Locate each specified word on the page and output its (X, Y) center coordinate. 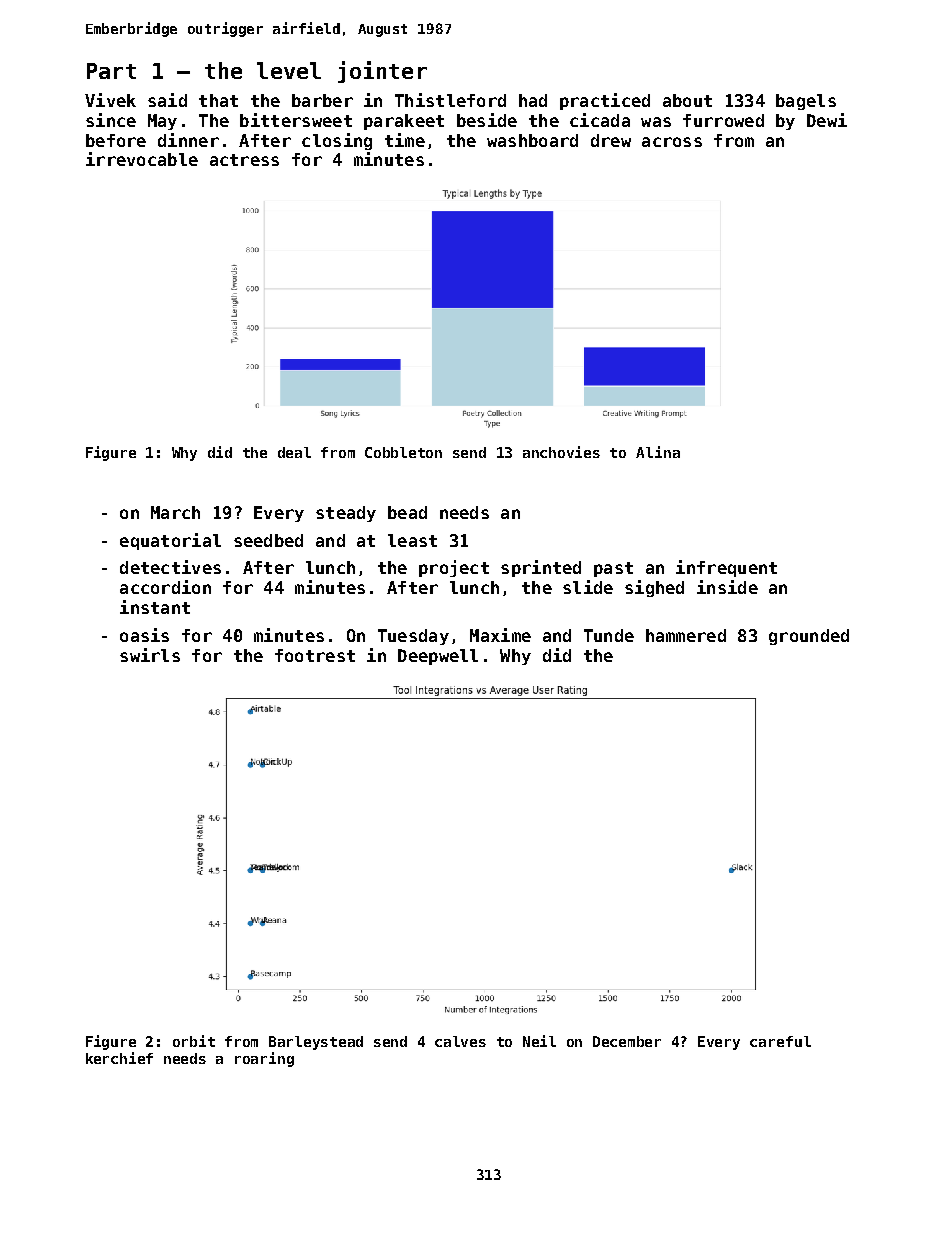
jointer (382, 72)
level (289, 70)
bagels (806, 102)
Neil (539, 1041)
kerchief (119, 1058)
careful (780, 1041)
